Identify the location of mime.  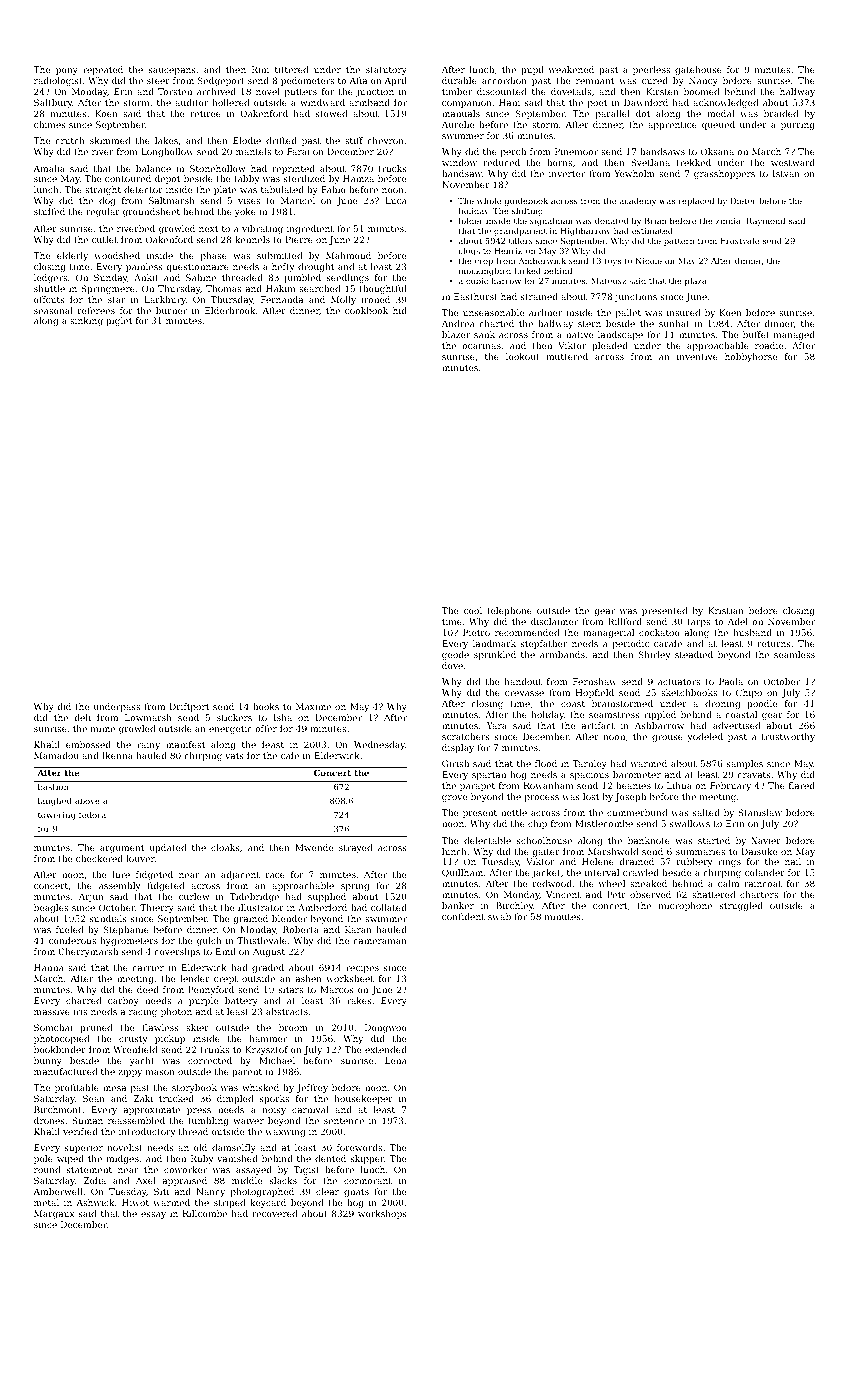
(103, 728).
